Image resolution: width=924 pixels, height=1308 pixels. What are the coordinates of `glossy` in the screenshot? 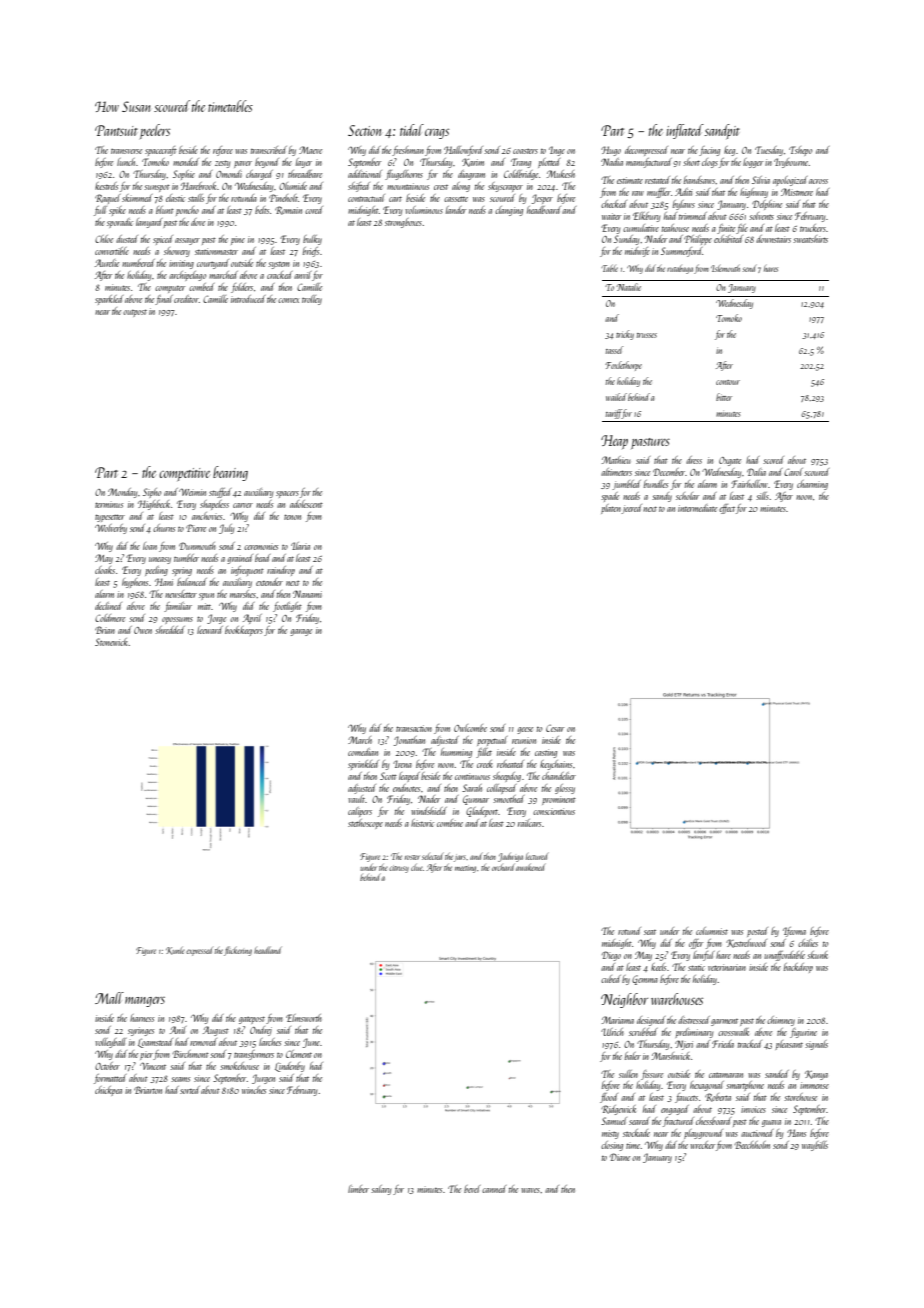 It's located at (565, 789).
